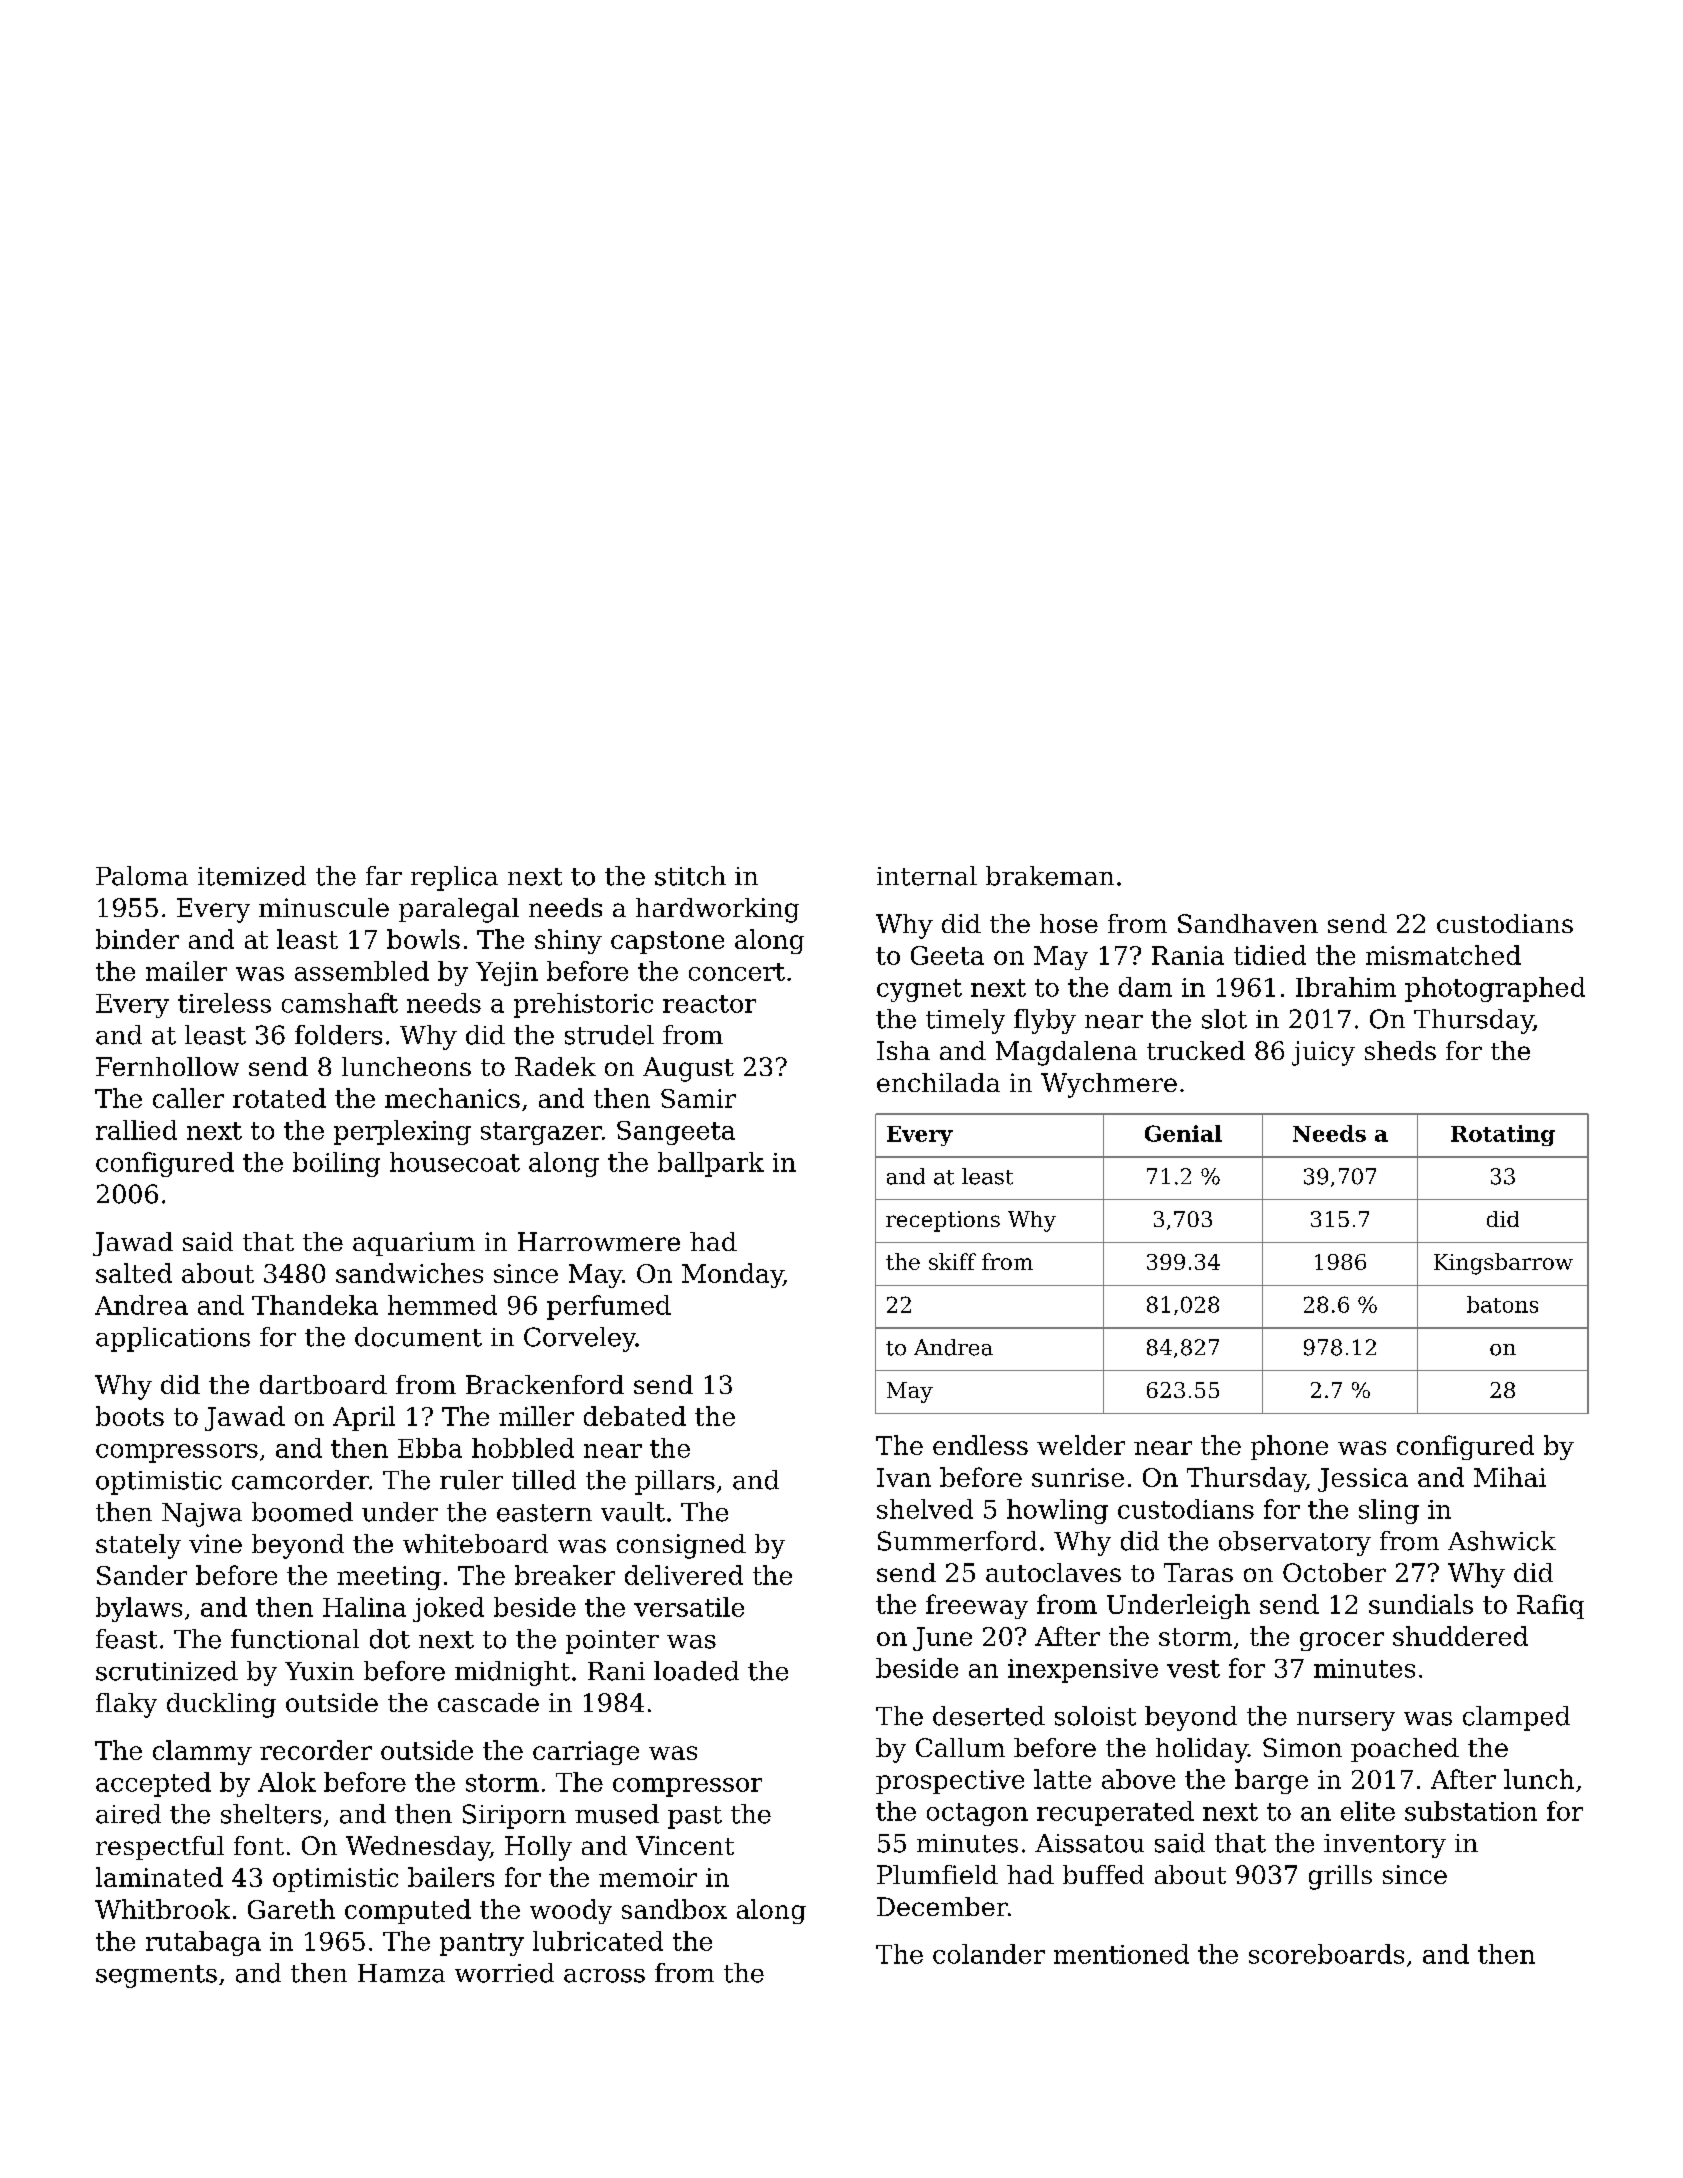  Describe the element at coordinates (340, 1003) in the page. I see `camshaft` at that location.
